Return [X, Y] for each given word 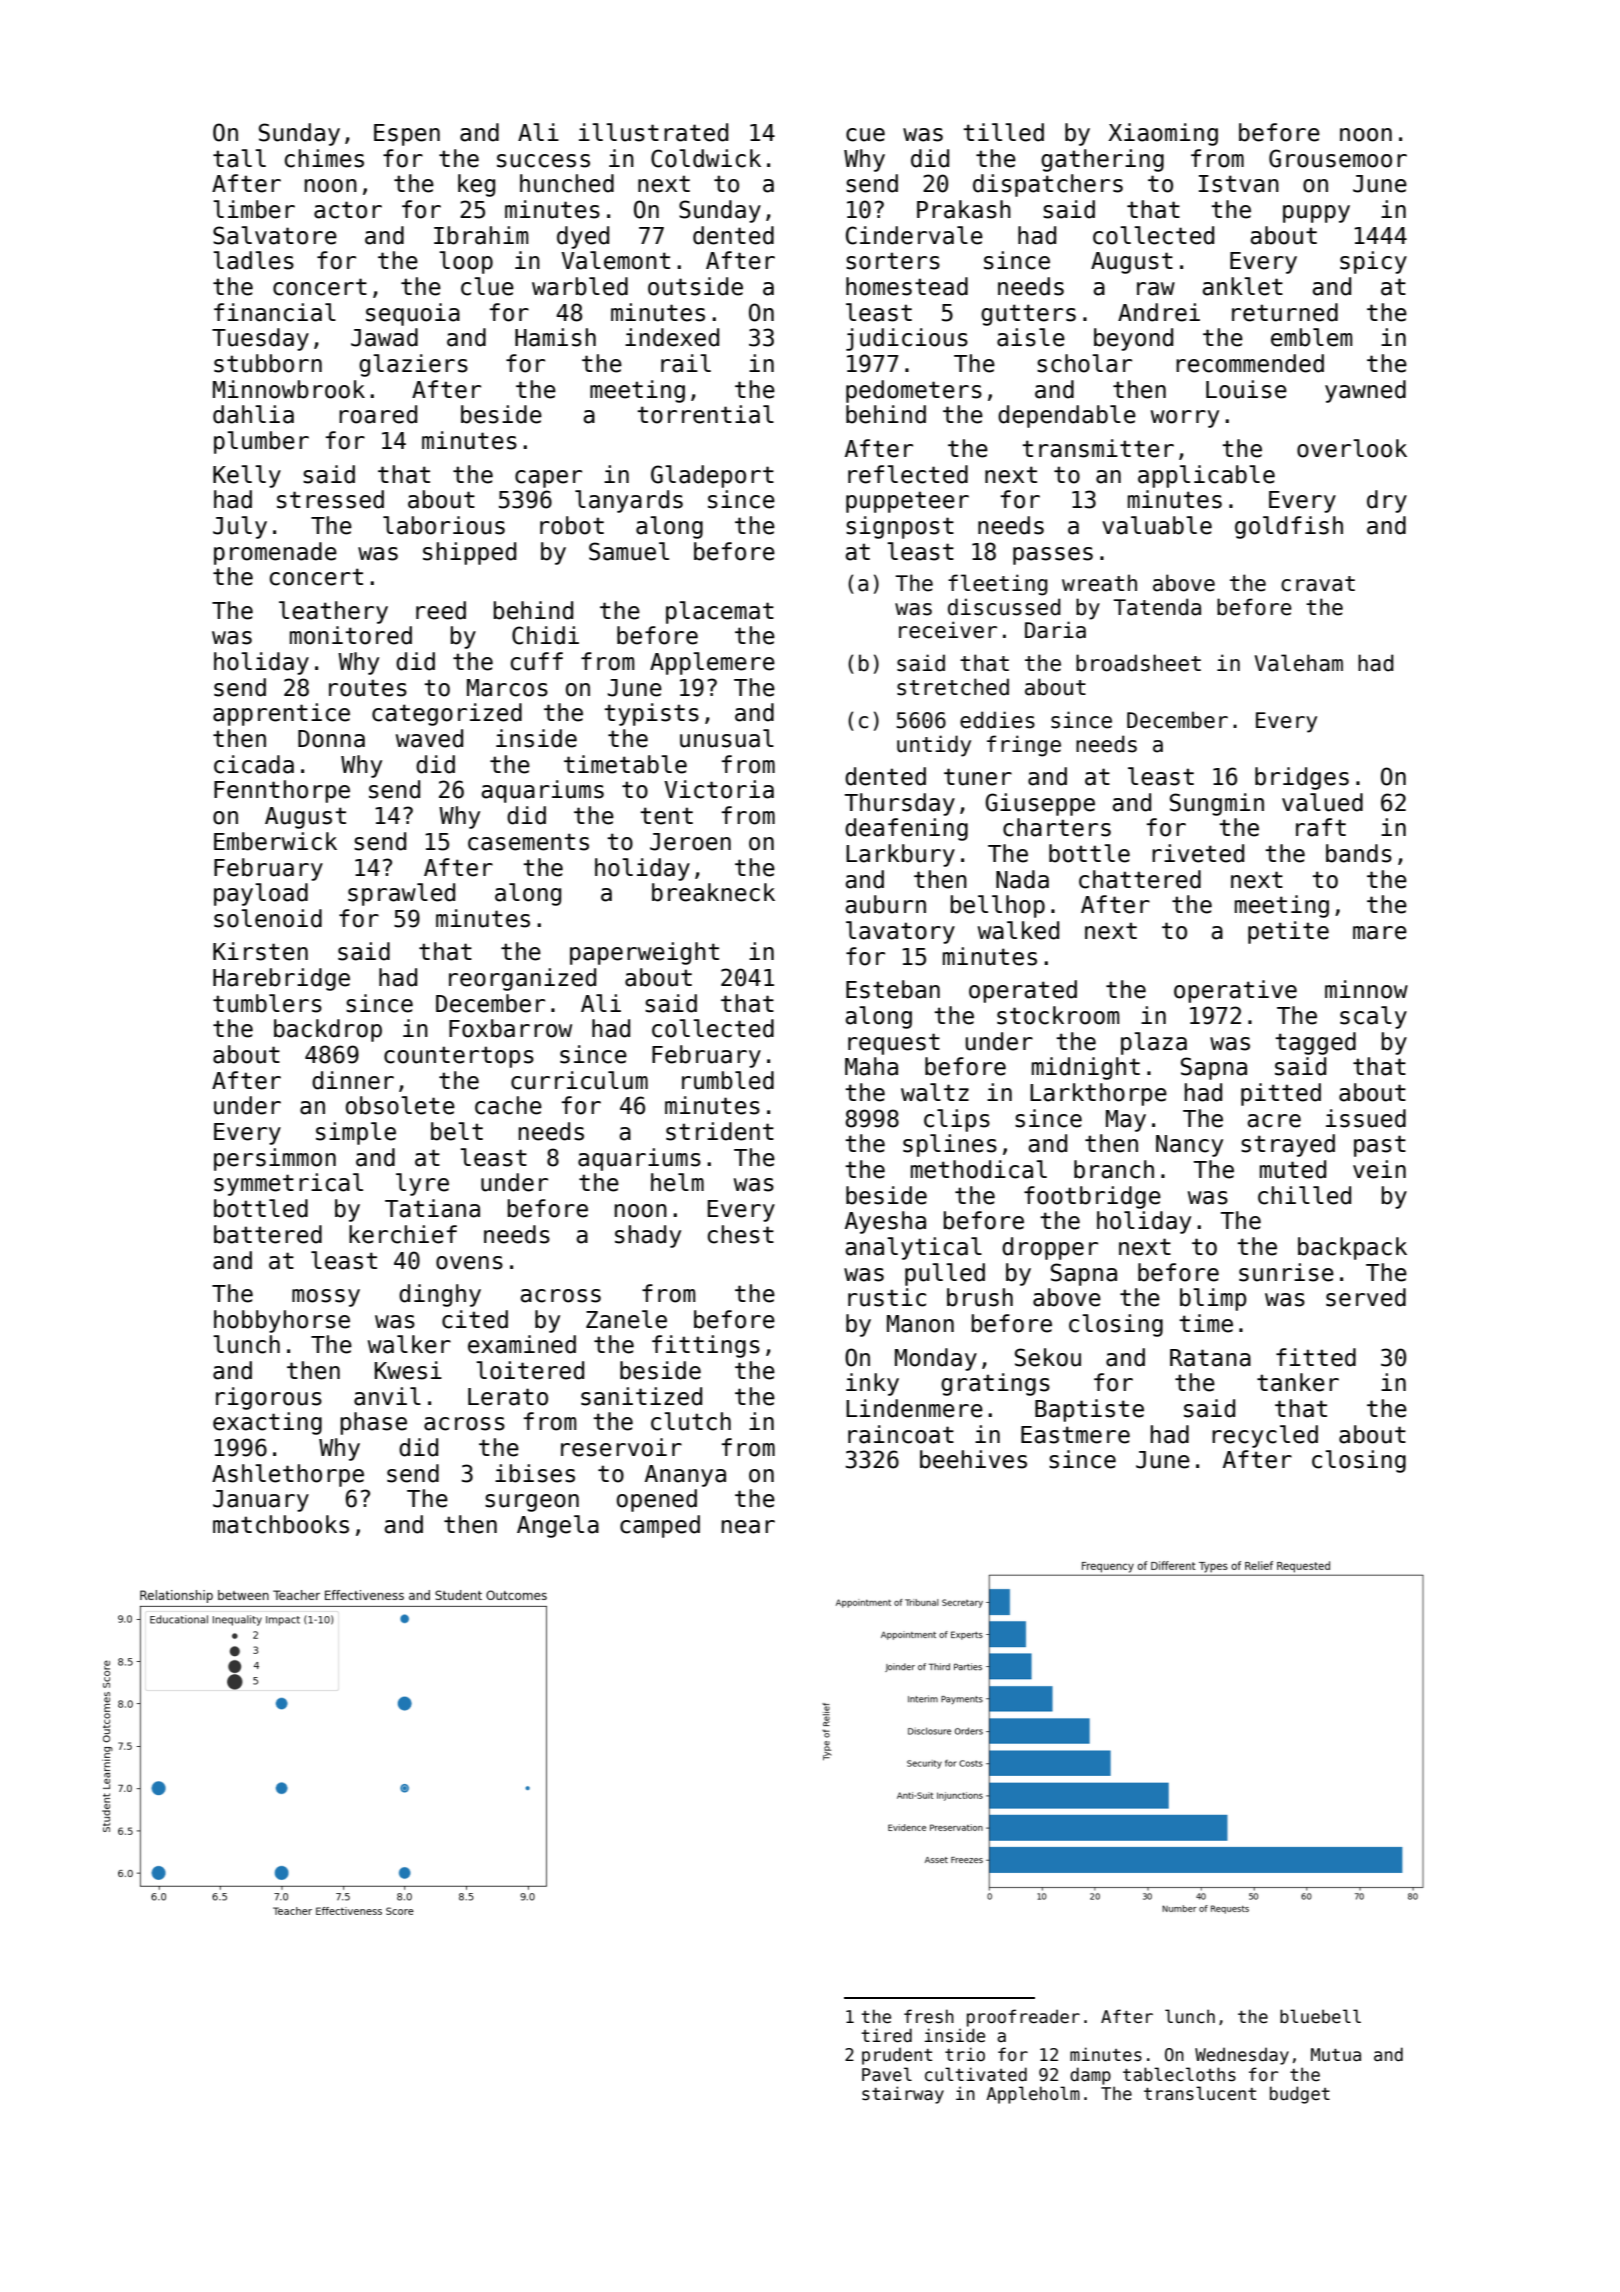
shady [648, 1236]
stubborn [268, 363]
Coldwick [706, 158]
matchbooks [281, 1524]
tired [886, 2035]
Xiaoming [1163, 134]
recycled [1265, 1436]
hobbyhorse [282, 1321]
